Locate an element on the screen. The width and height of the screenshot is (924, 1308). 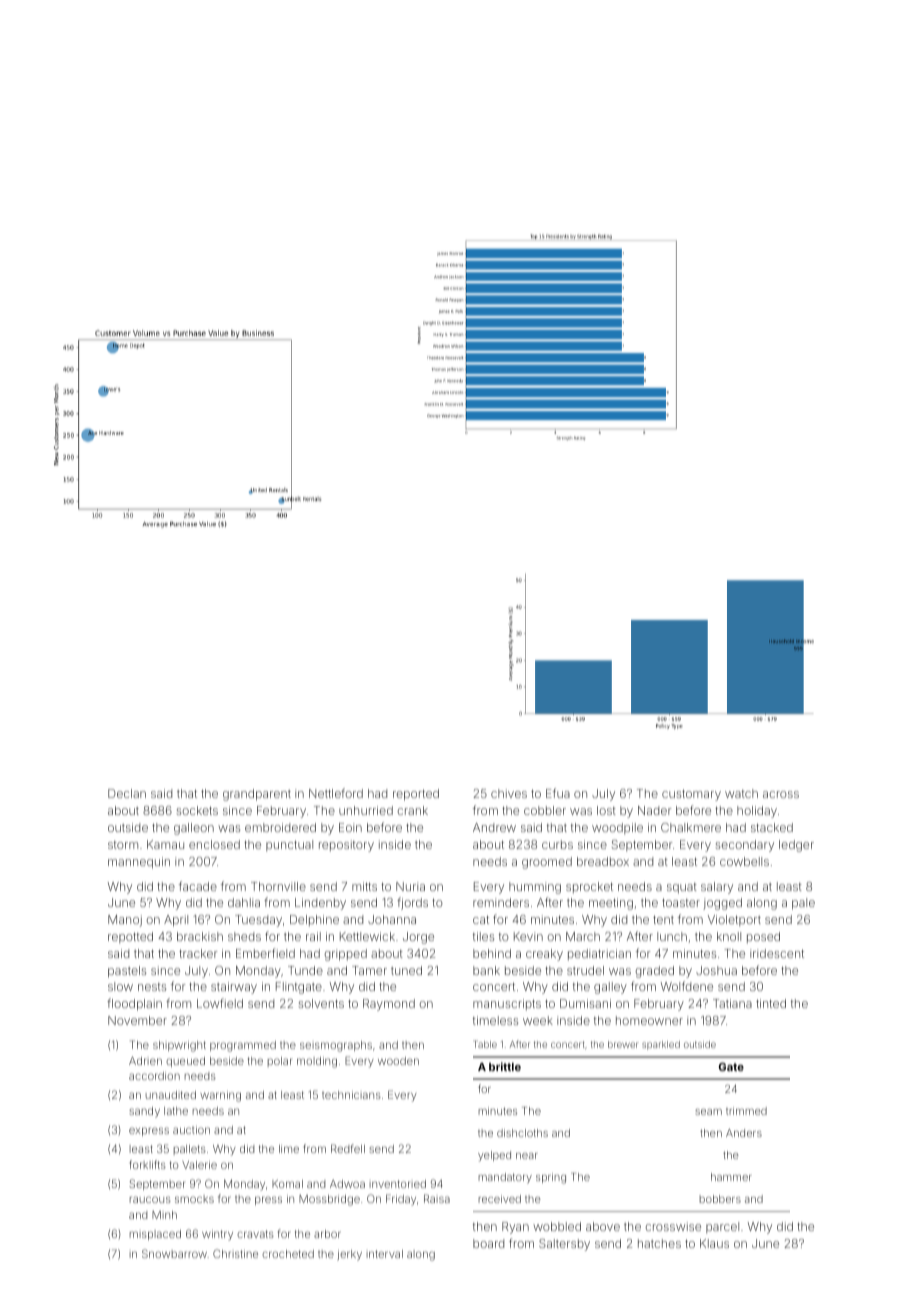
tinted is located at coordinates (771, 1003).
